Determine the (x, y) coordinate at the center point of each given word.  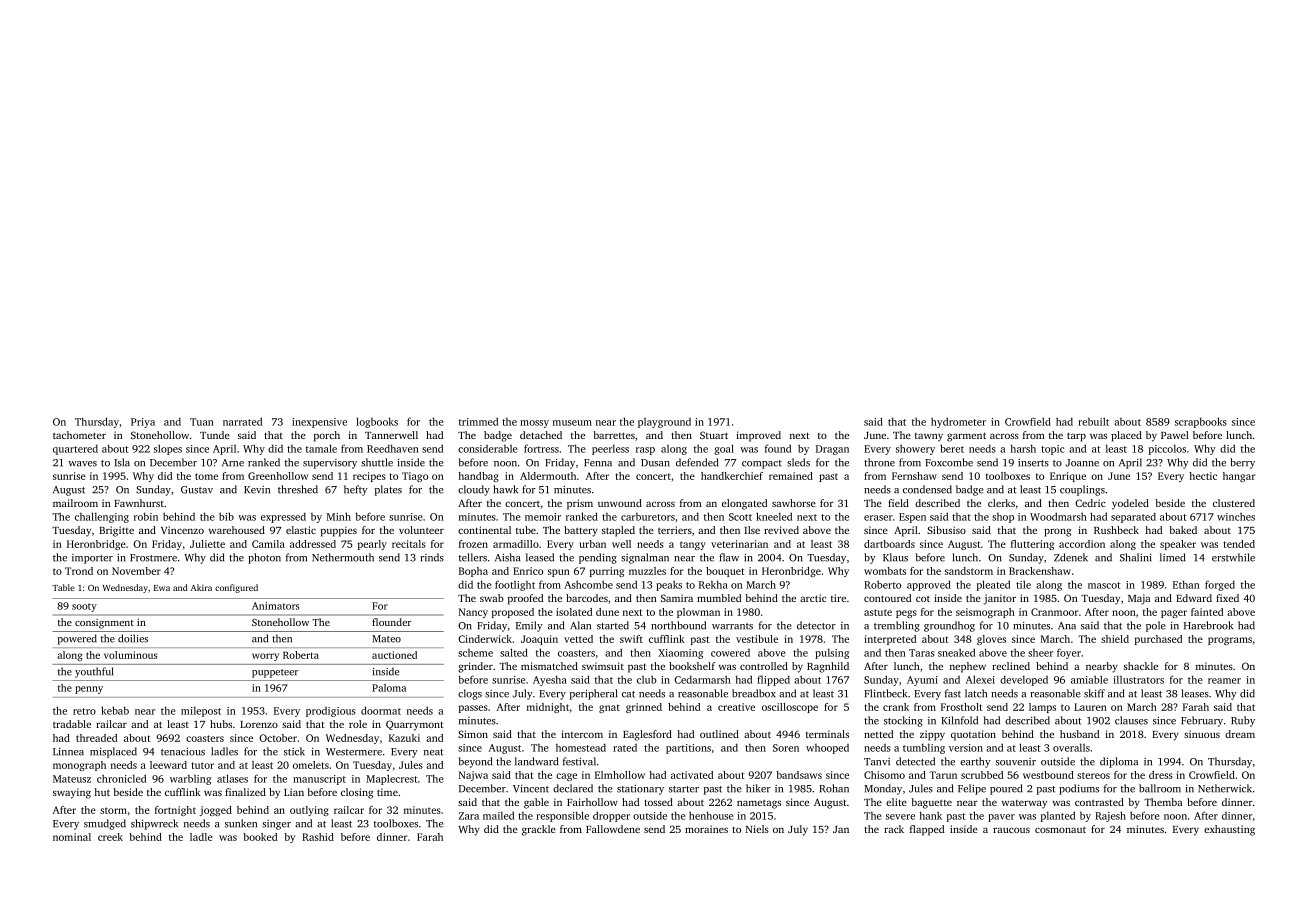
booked (260, 837)
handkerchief (732, 476)
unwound (620, 503)
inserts (1033, 463)
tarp (1076, 437)
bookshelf (692, 666)
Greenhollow (278, 476)
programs (1230, 641)
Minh (339, 516)
